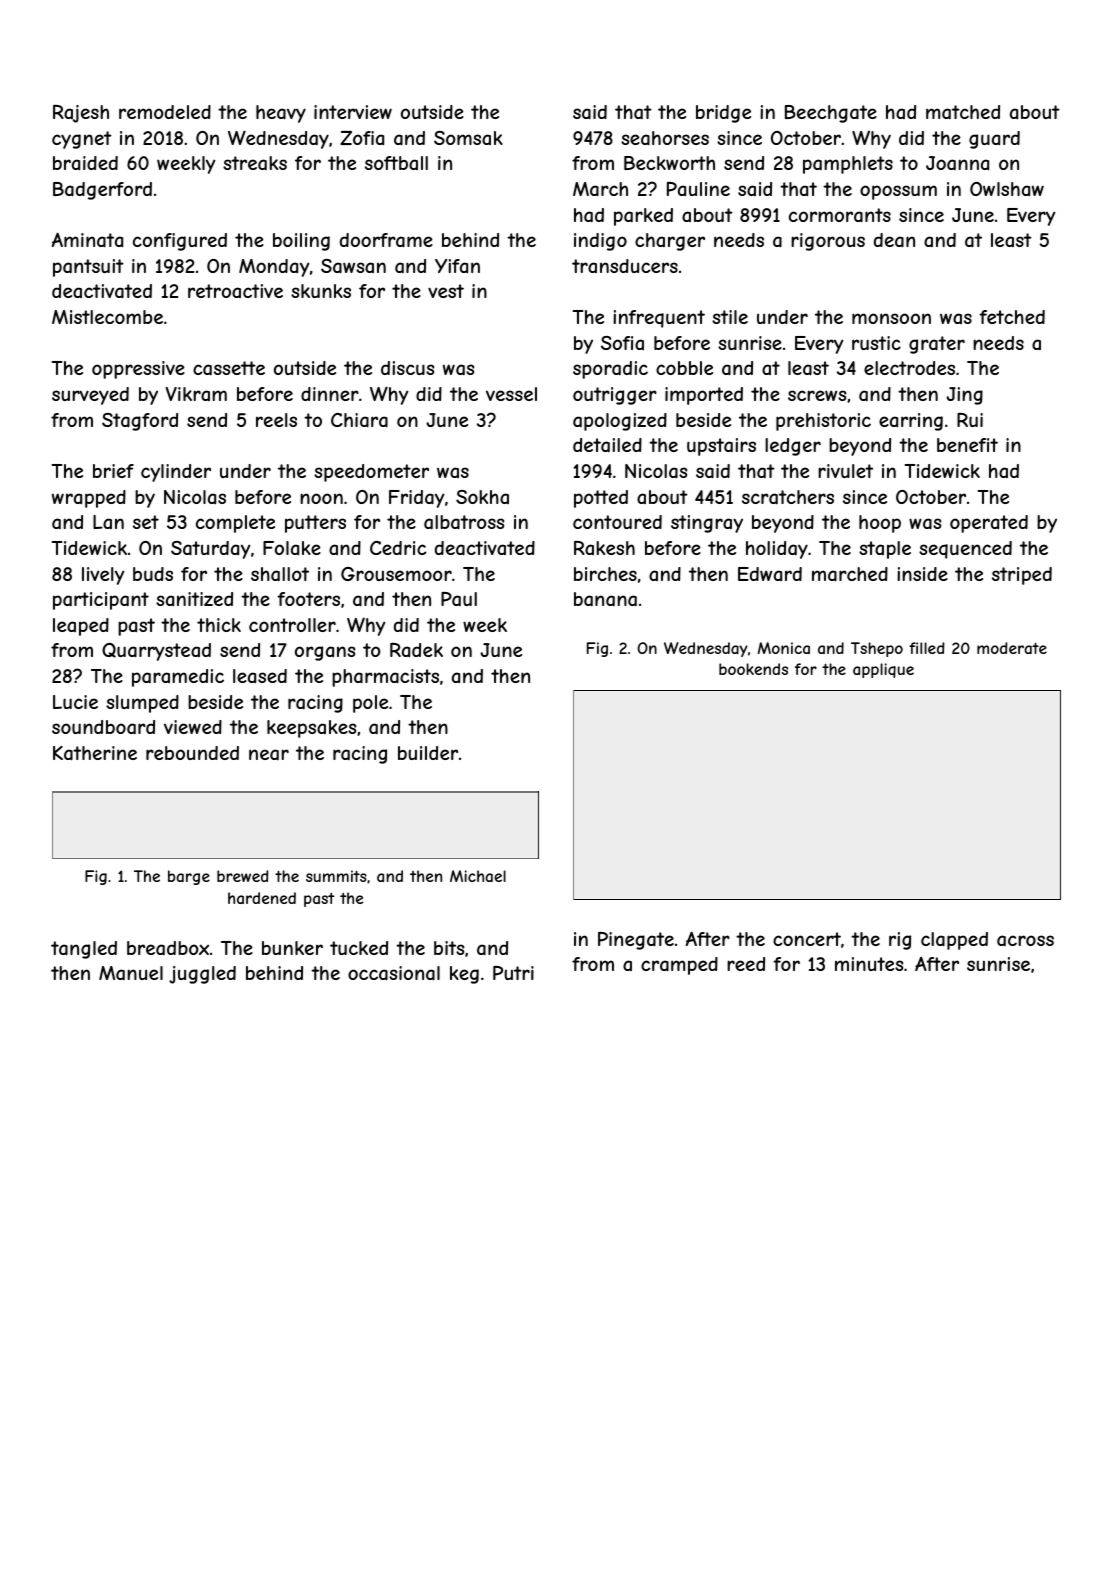  I want to click on Somsak, so click(468, 138).
